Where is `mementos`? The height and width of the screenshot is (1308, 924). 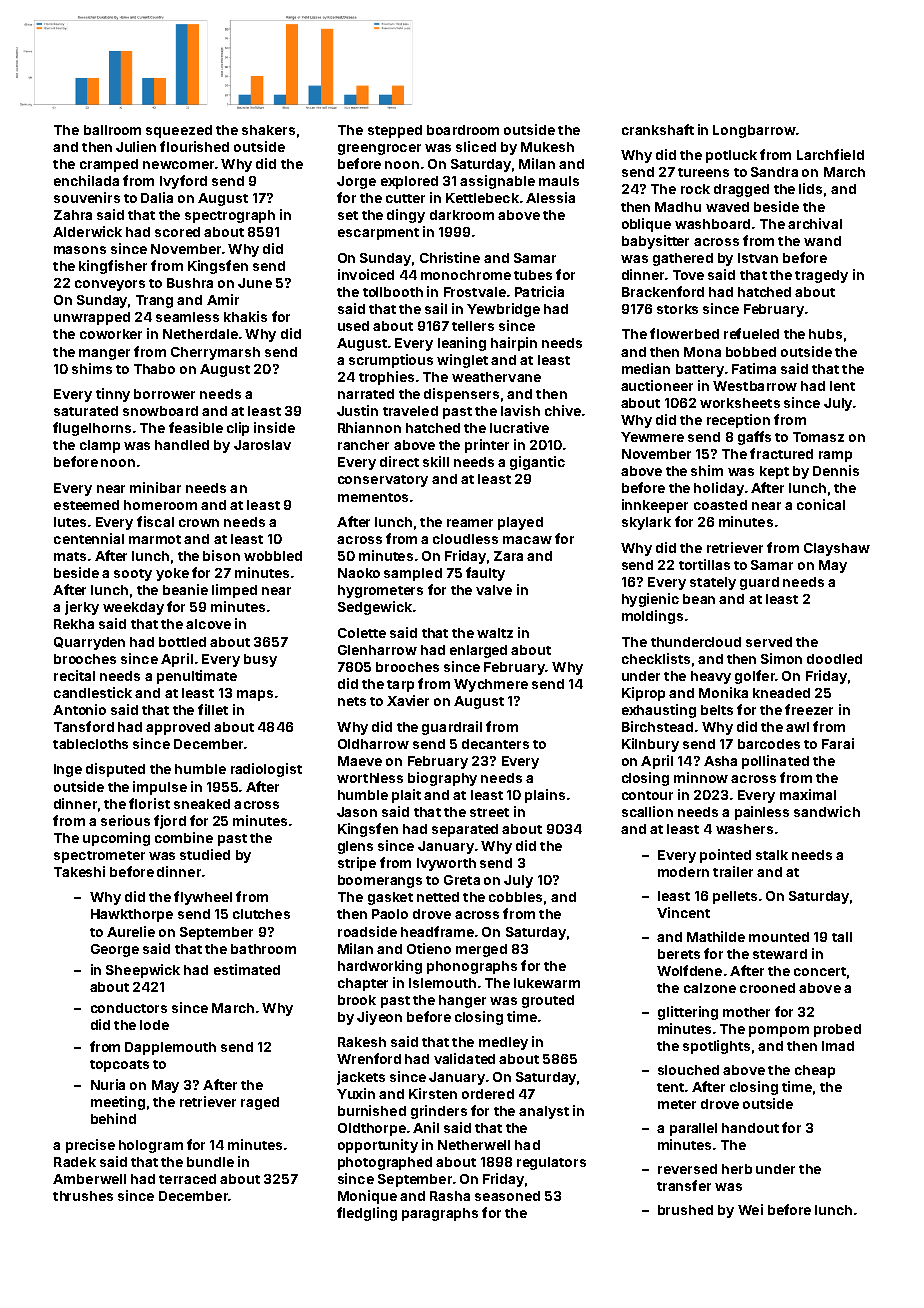 mementos is located at coordinates (373, 497).
